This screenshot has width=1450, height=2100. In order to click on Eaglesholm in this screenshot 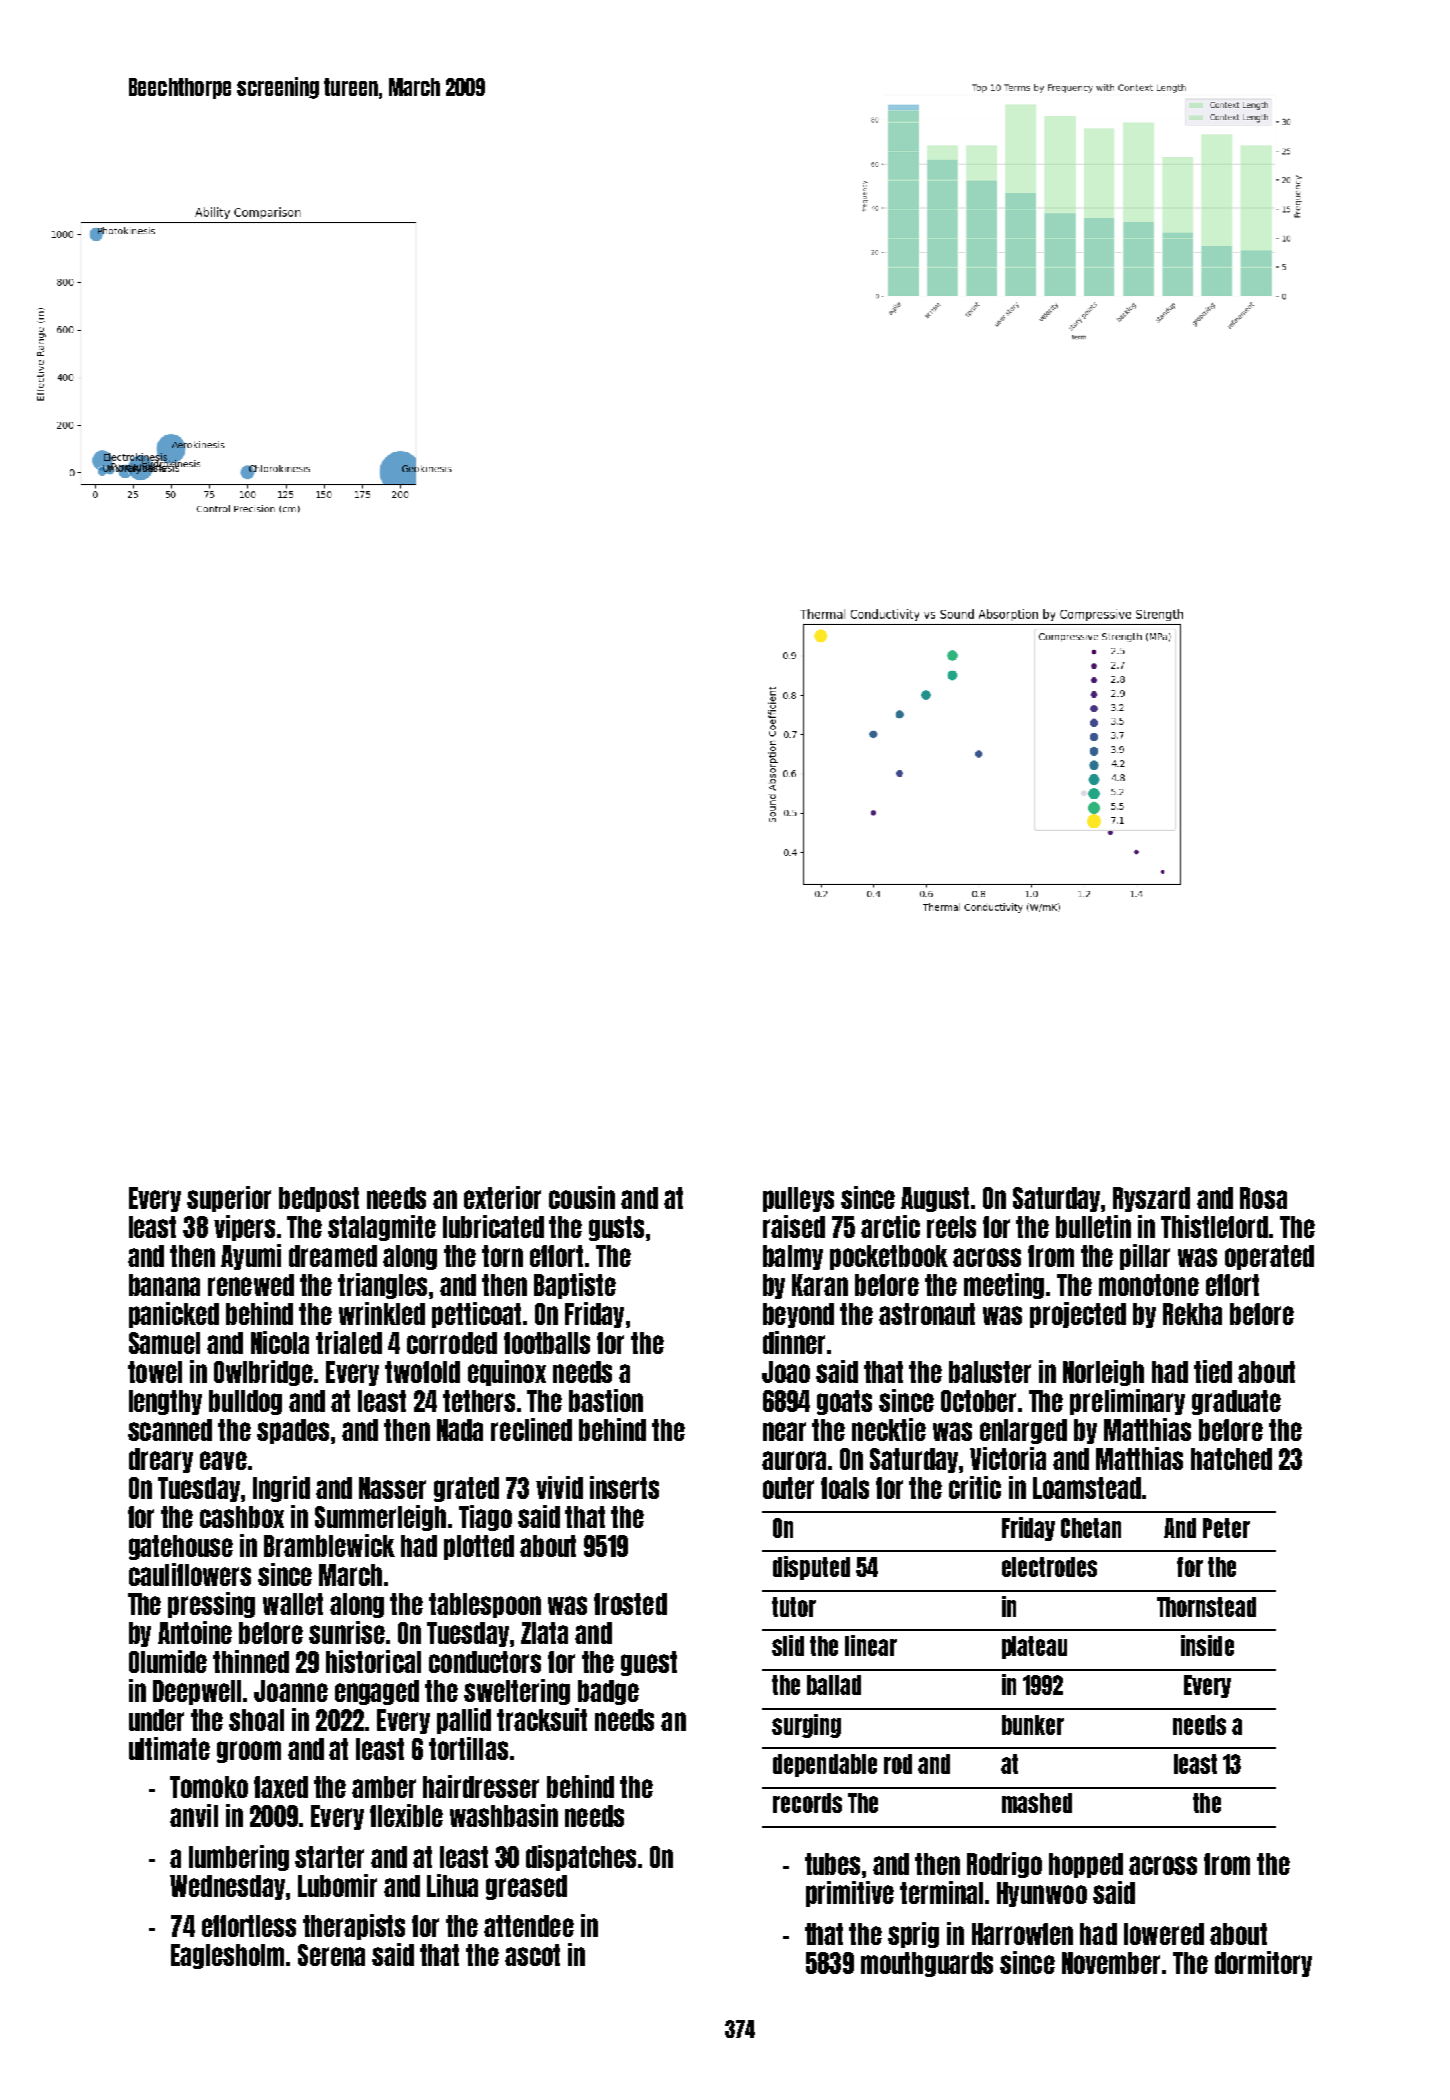, I will do `click(227, 1956)`.
